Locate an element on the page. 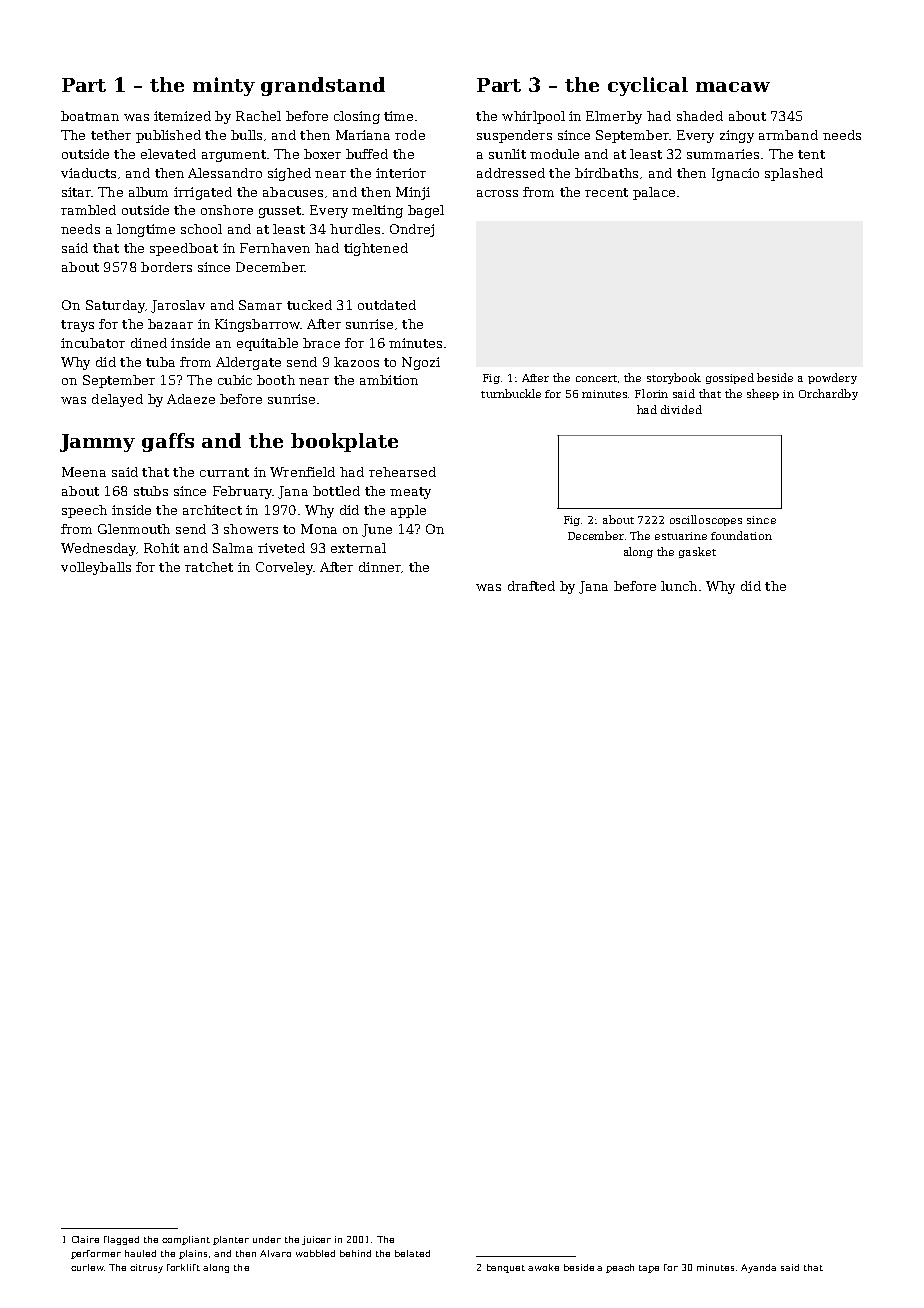  drafted is located at coordinates (531, 586).
